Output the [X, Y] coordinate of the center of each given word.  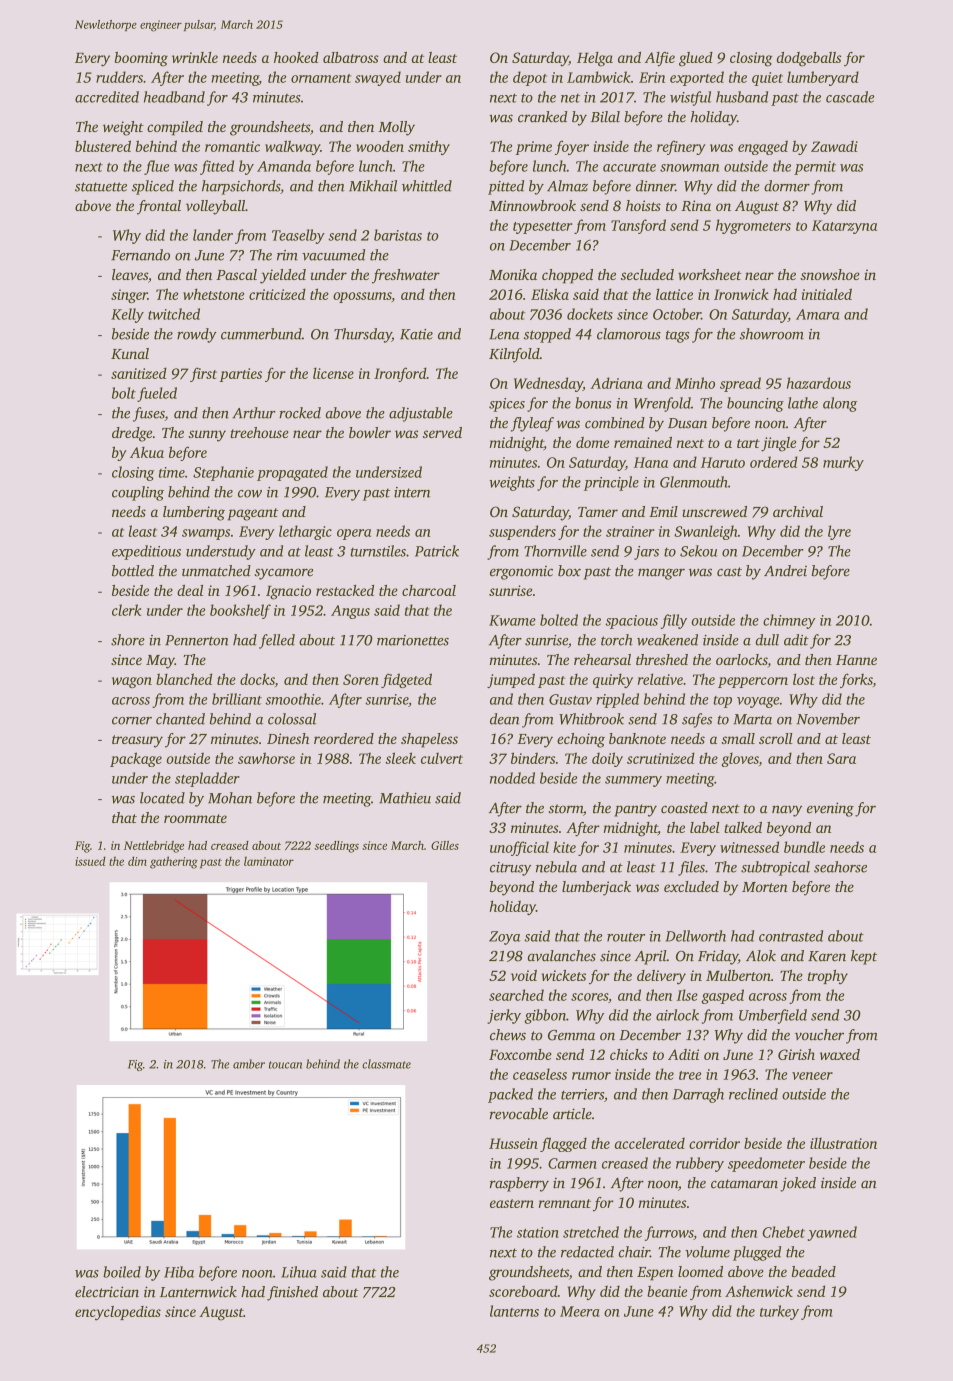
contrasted [791, 936]
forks [856, 680]
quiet [767, 79]
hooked [296, 57]
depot [530, 78]
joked [798, 1184]
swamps [206, 534]
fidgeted [406, 680]
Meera [580, 1311]
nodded [512, 778]
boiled [122, 1272]
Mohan [230, 798]
